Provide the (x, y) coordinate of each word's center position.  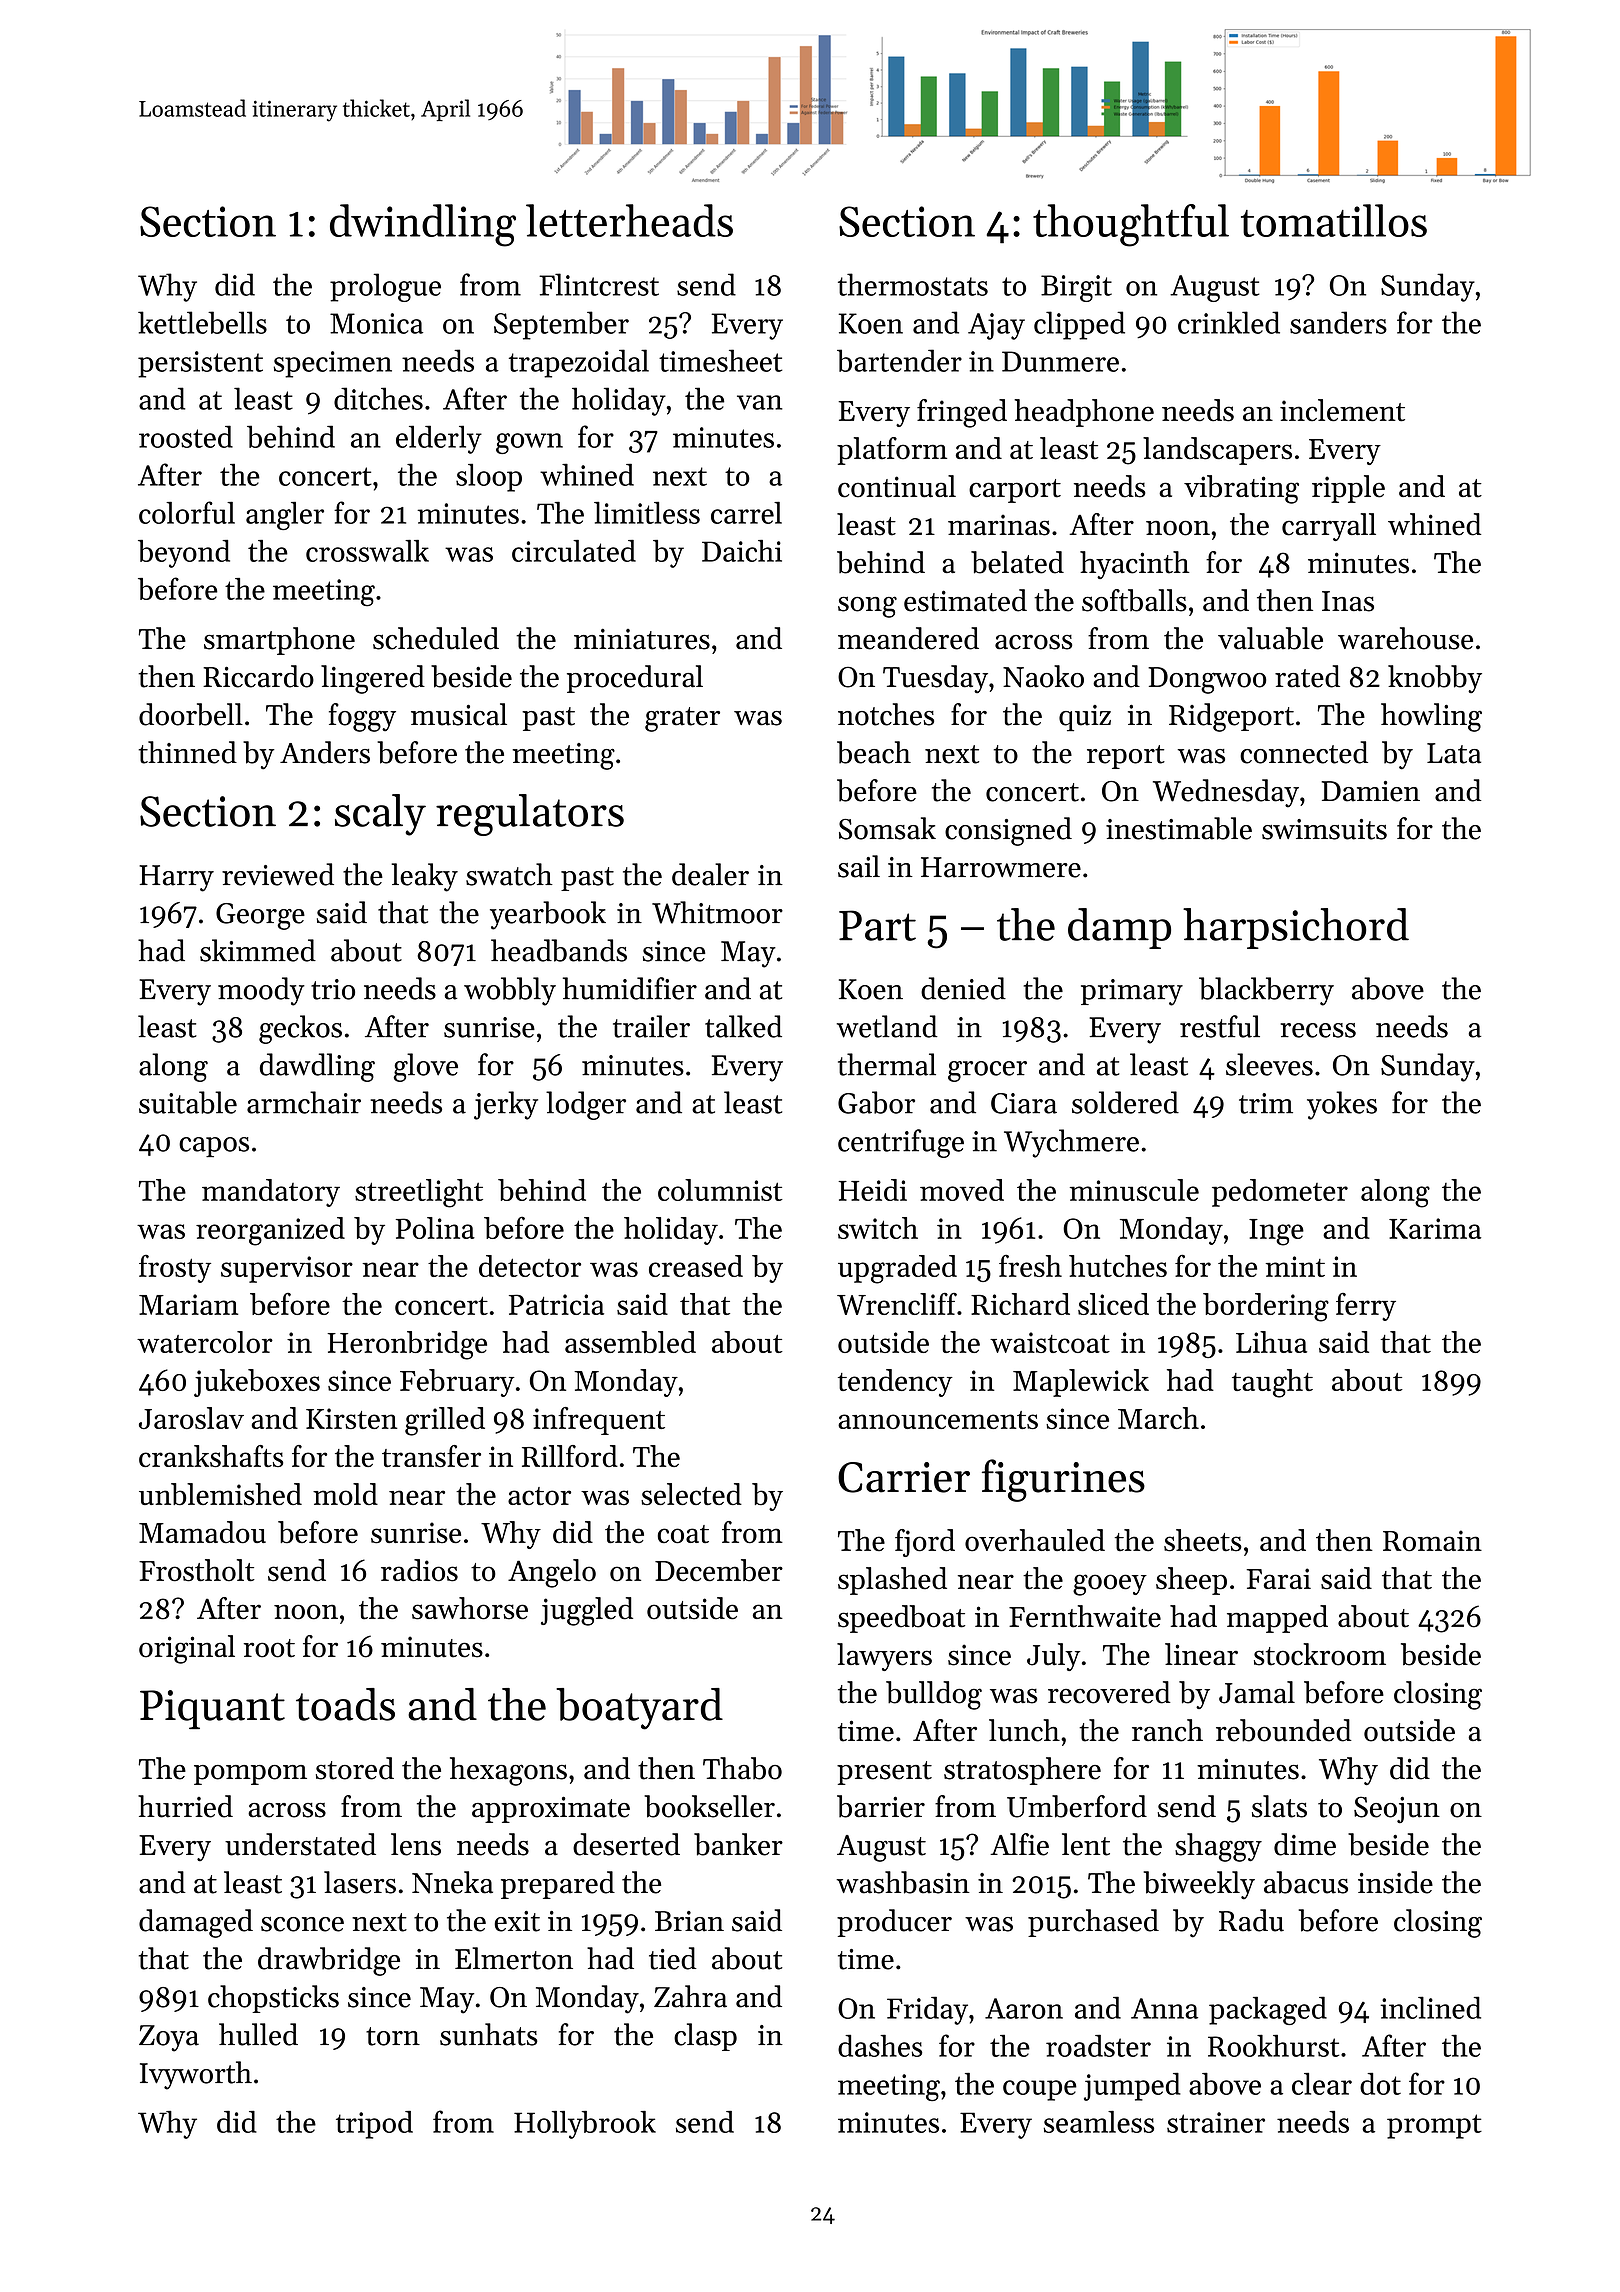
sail (859, 866)
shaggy (1218, 1847)
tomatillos (1334, 220)
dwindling (423, 225)
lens (416, 1844)
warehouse (1405, 638)
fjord (925, 1543)
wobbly (510, 991)
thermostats (913, 284)
